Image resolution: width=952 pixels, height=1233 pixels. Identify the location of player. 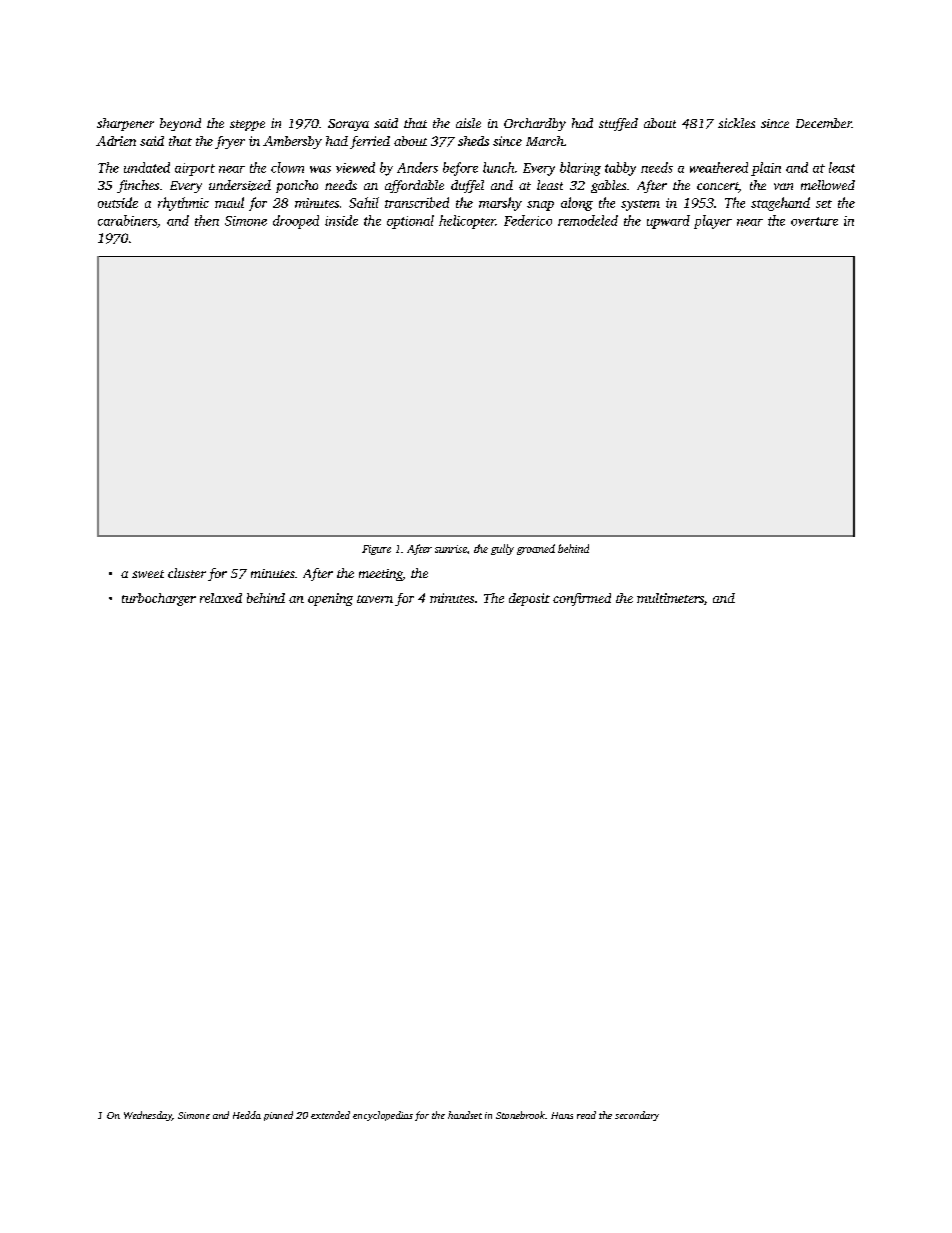
(713, 222).
